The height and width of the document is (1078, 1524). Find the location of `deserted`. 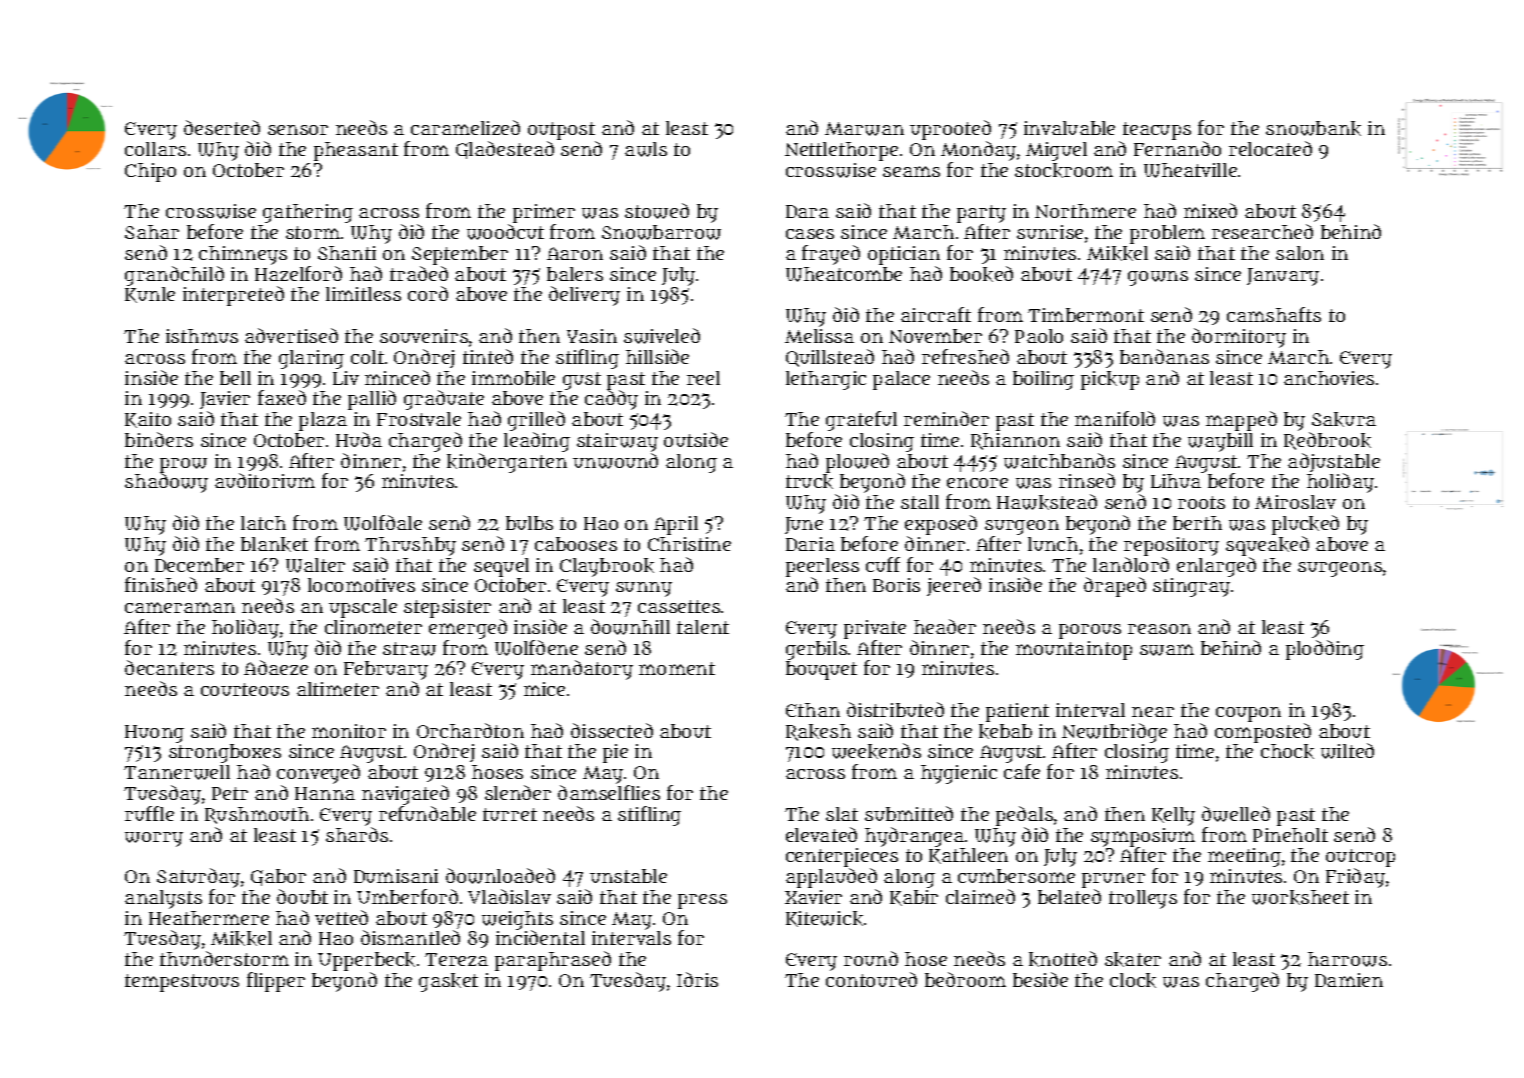

deserted is located at coordinates (222, 127).
